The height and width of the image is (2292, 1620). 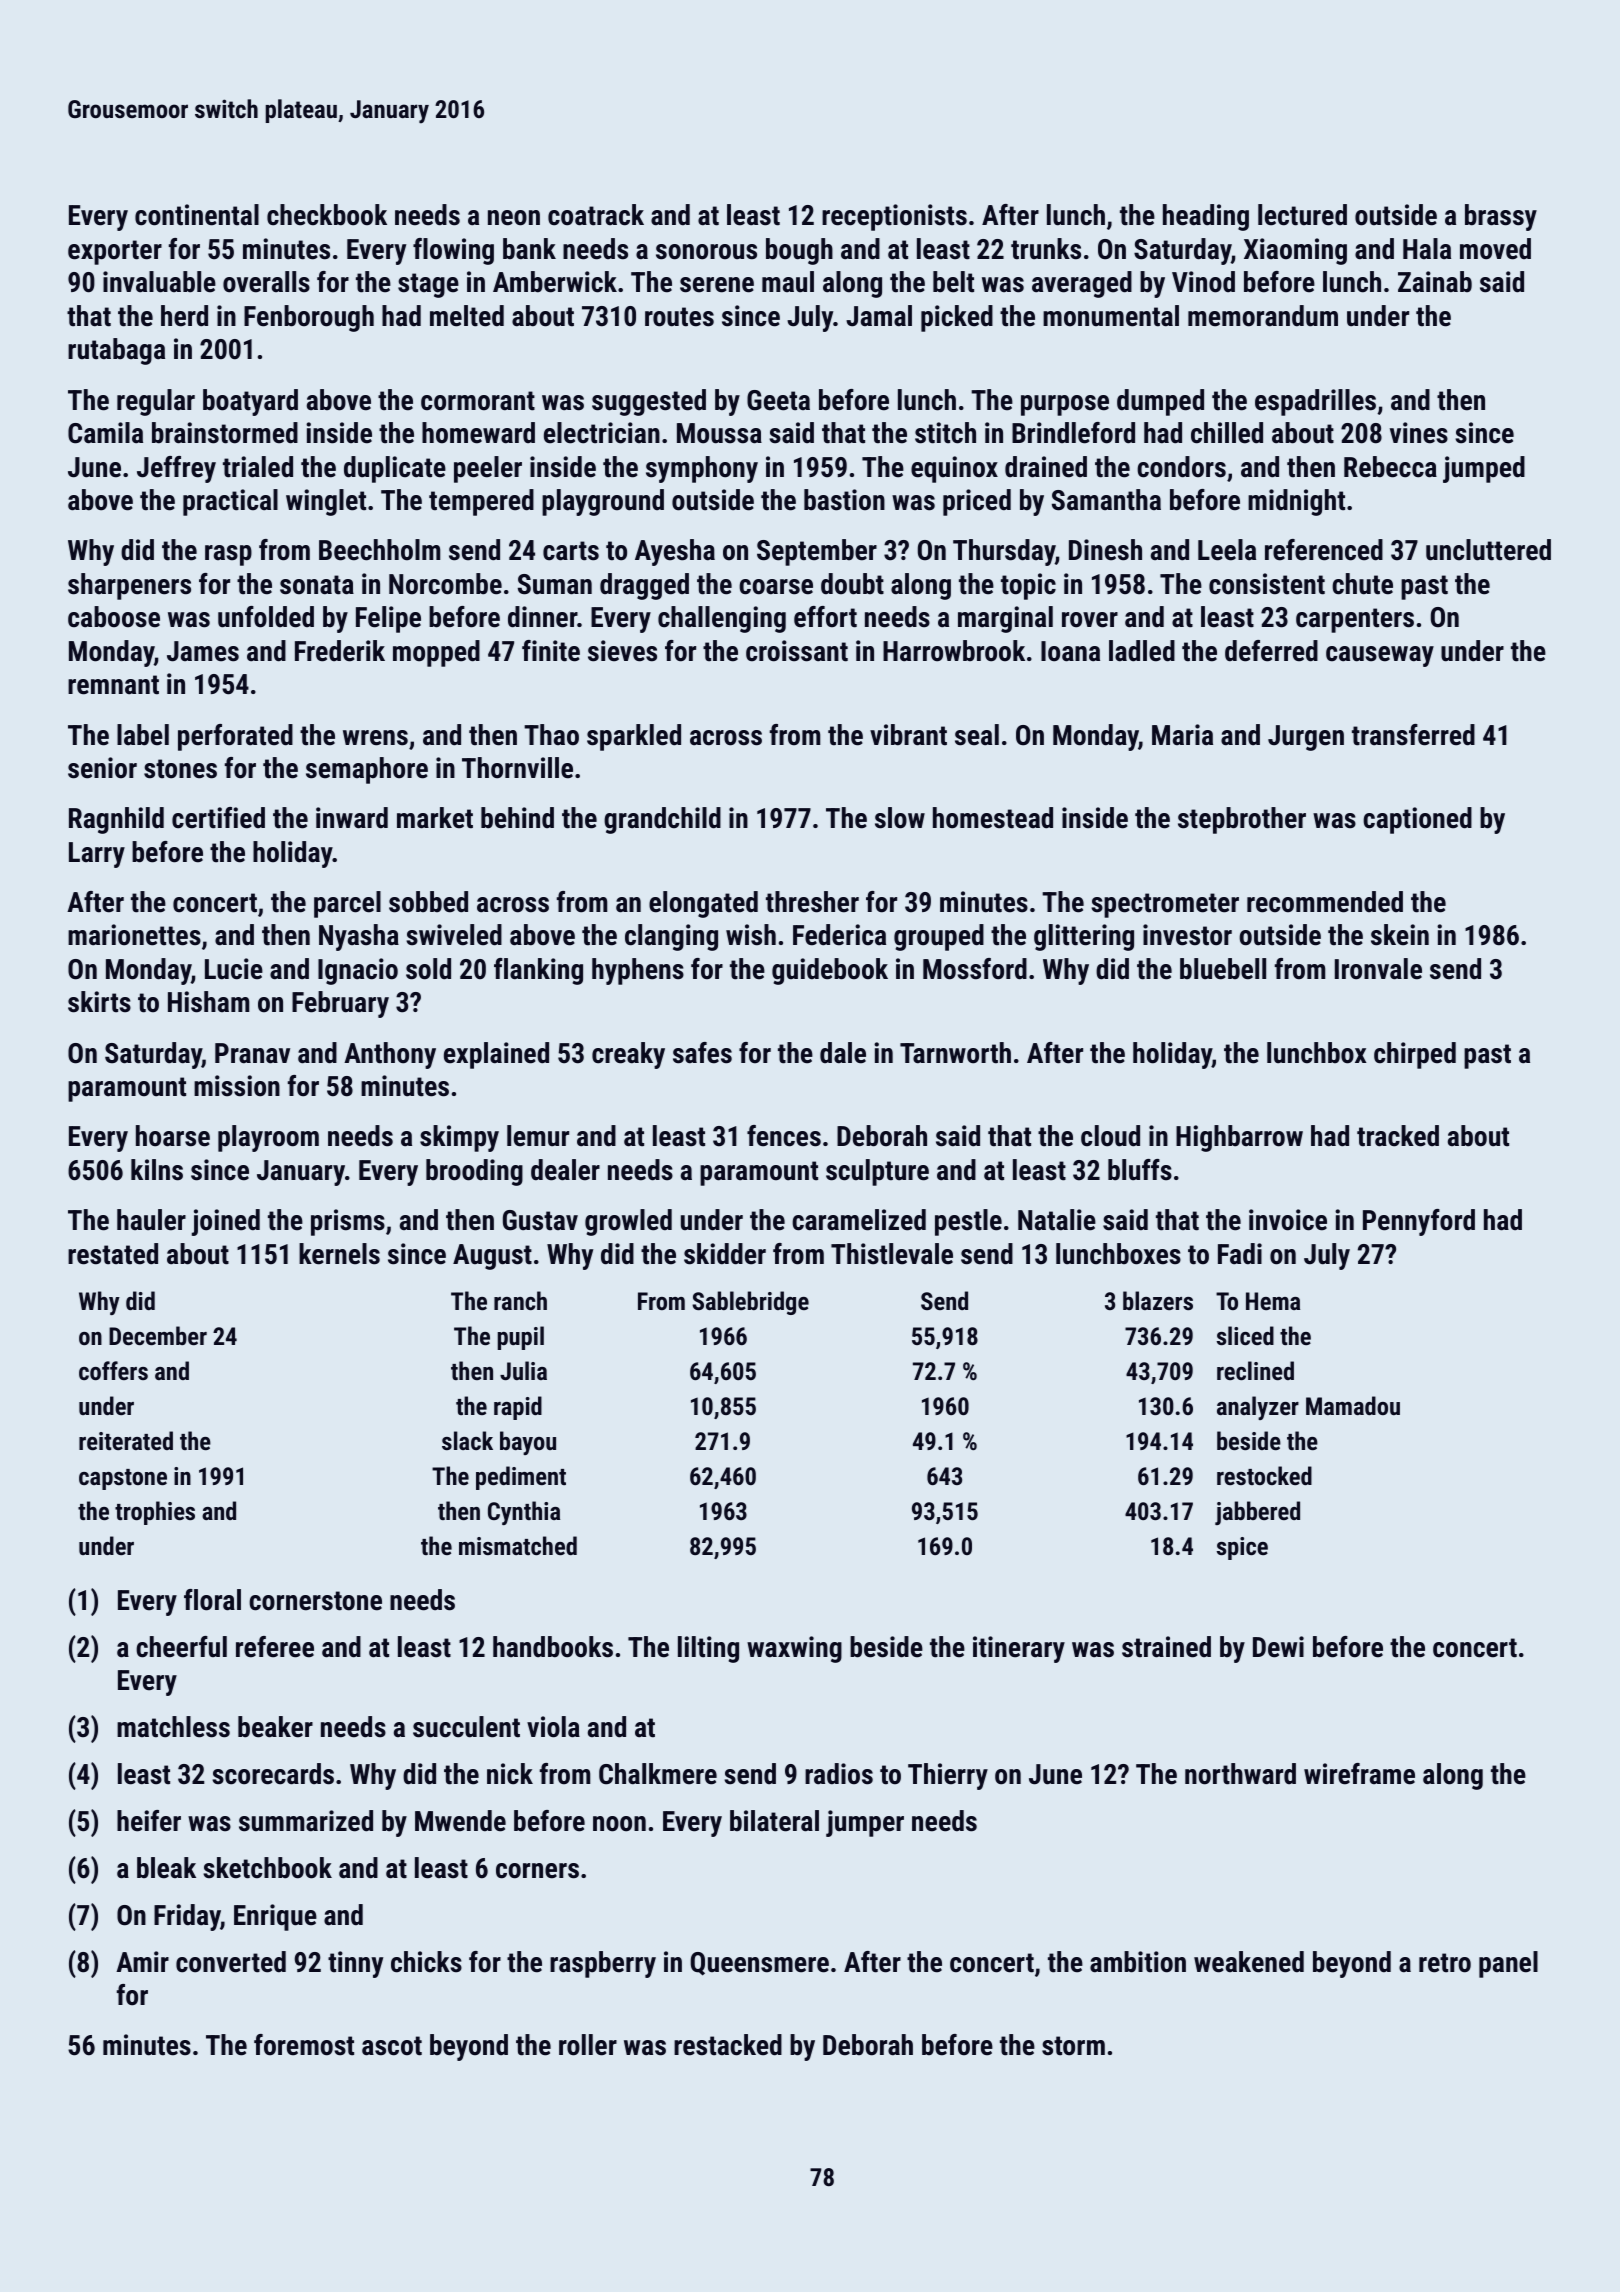 I want to click on homestead, so click(x=993, y=818).
